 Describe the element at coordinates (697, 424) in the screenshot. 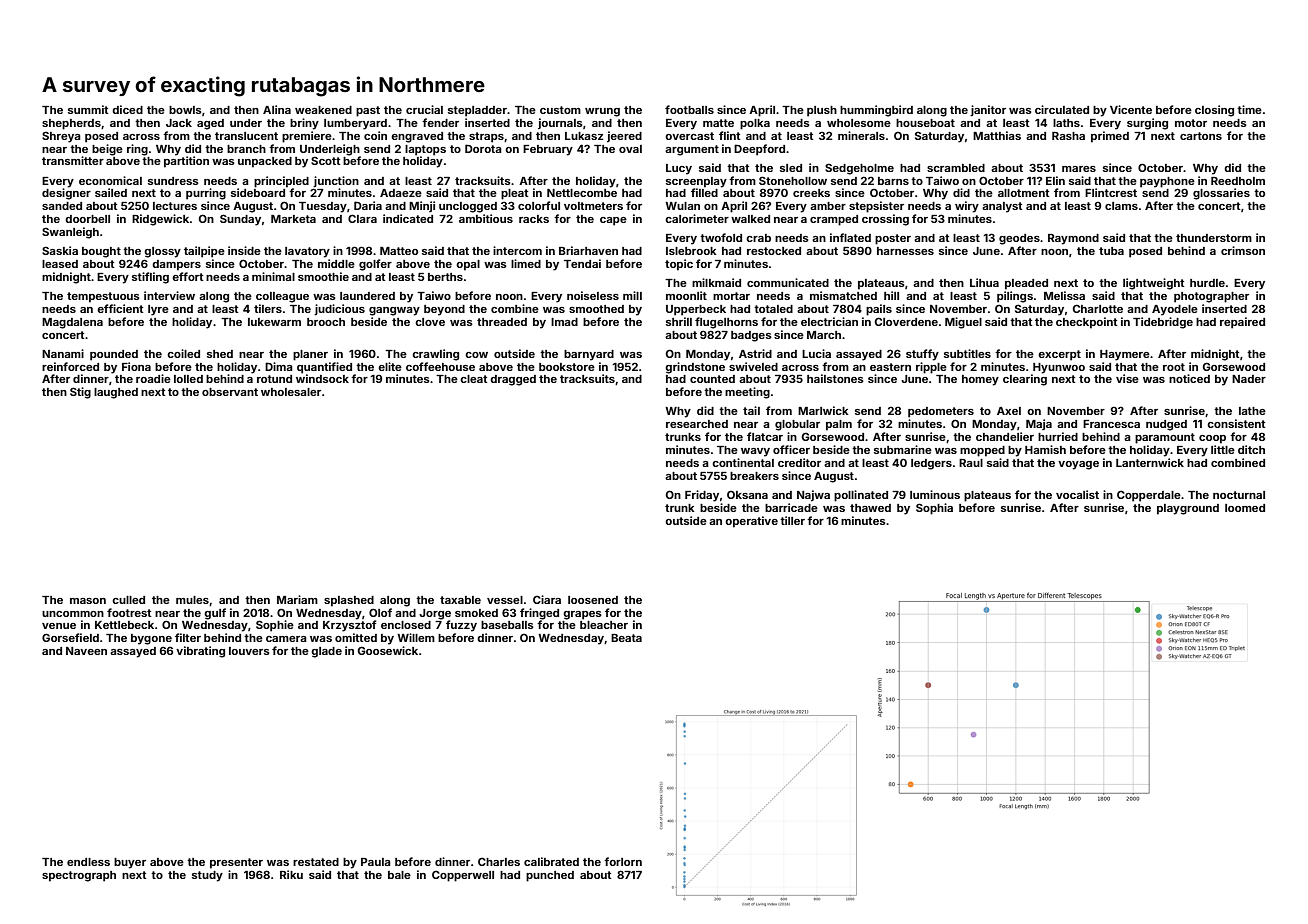

I see `researched` at that location.
